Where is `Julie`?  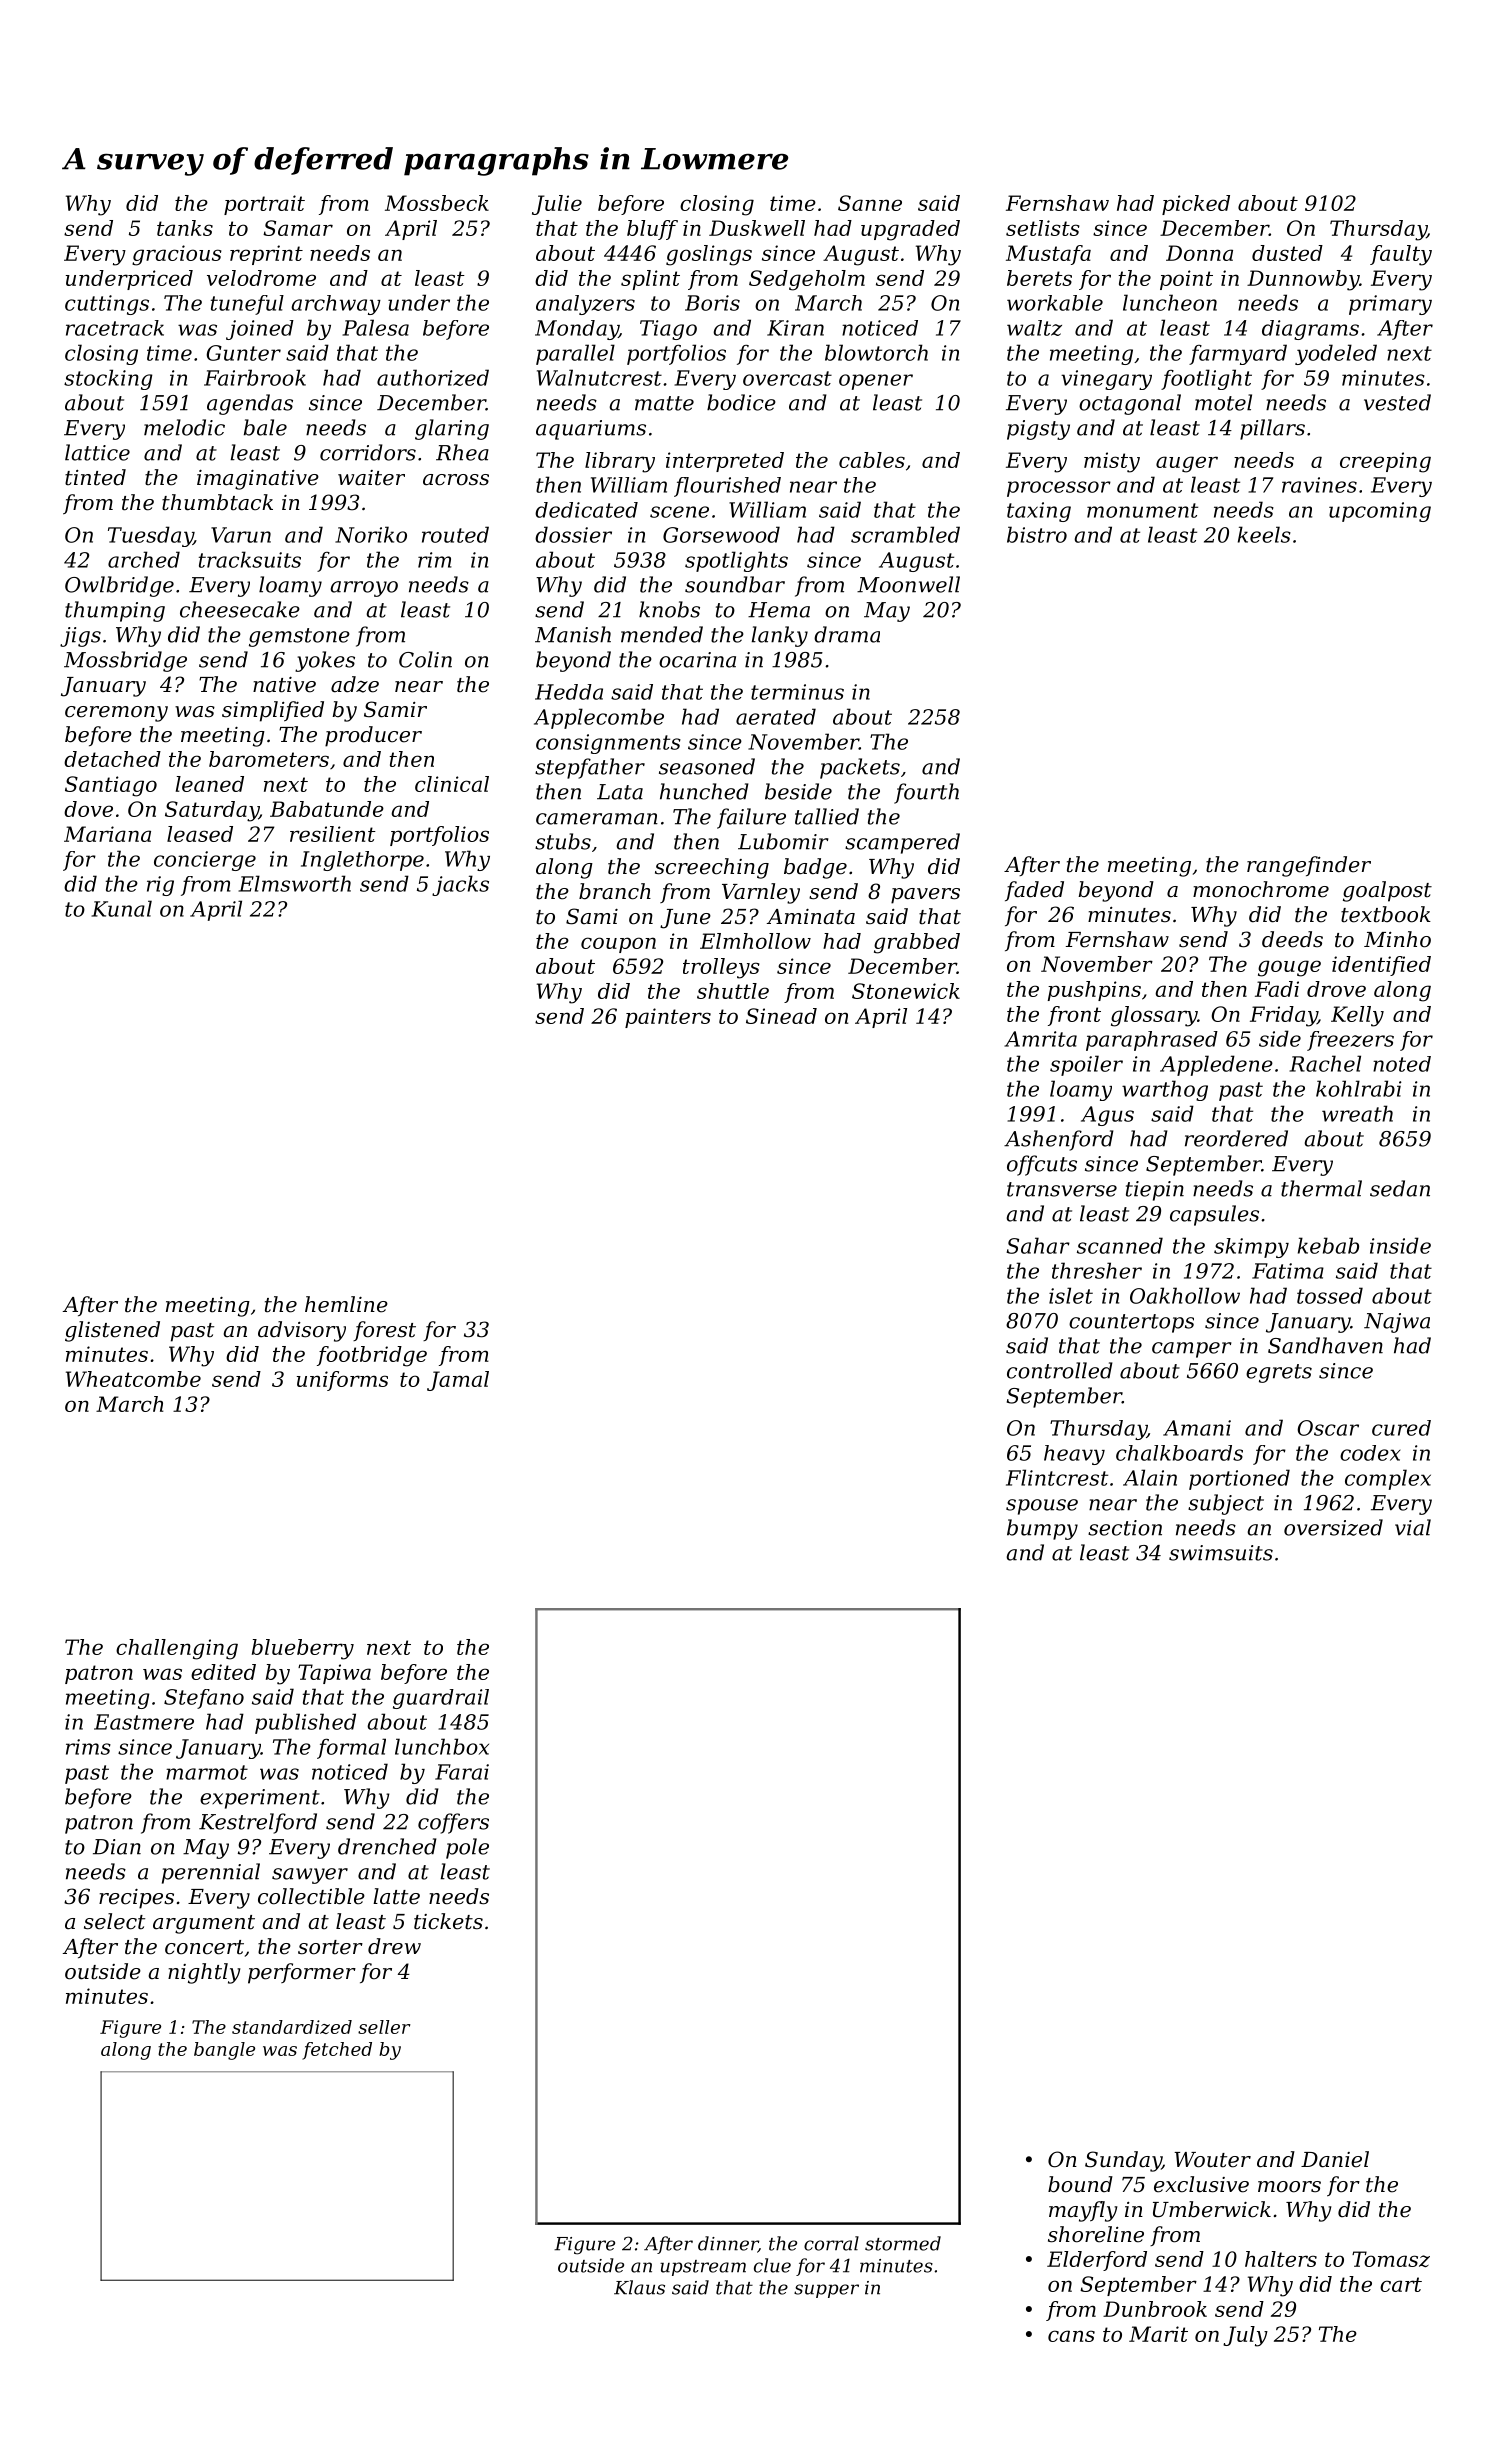
Julie is located at coordinates (557, 205).
